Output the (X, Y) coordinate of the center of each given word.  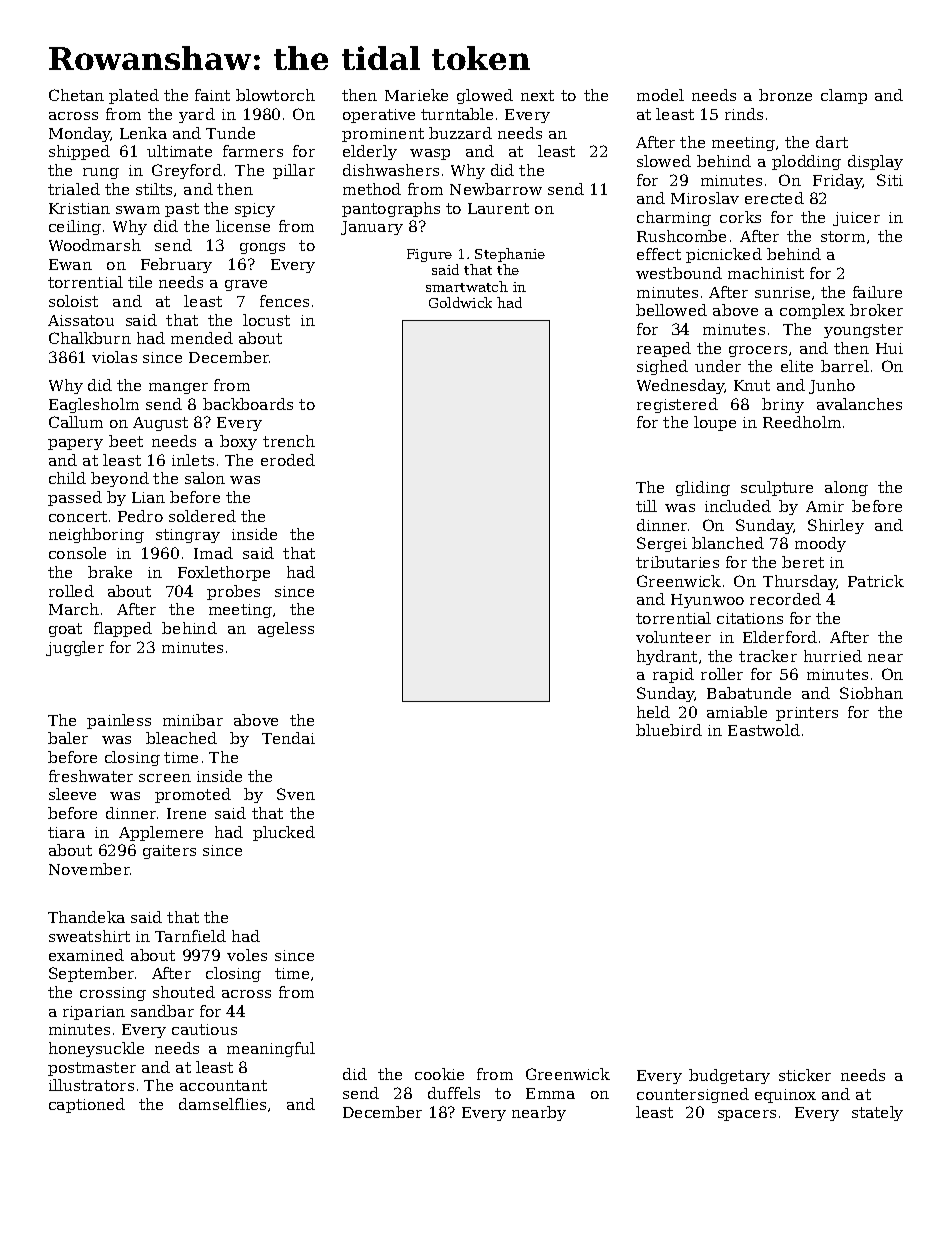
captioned (87, 1105)
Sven (296, 794)
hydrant (667, 657)
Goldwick (460, 302)
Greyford (187, 171)
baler (68, 738)
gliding (703, 488)
